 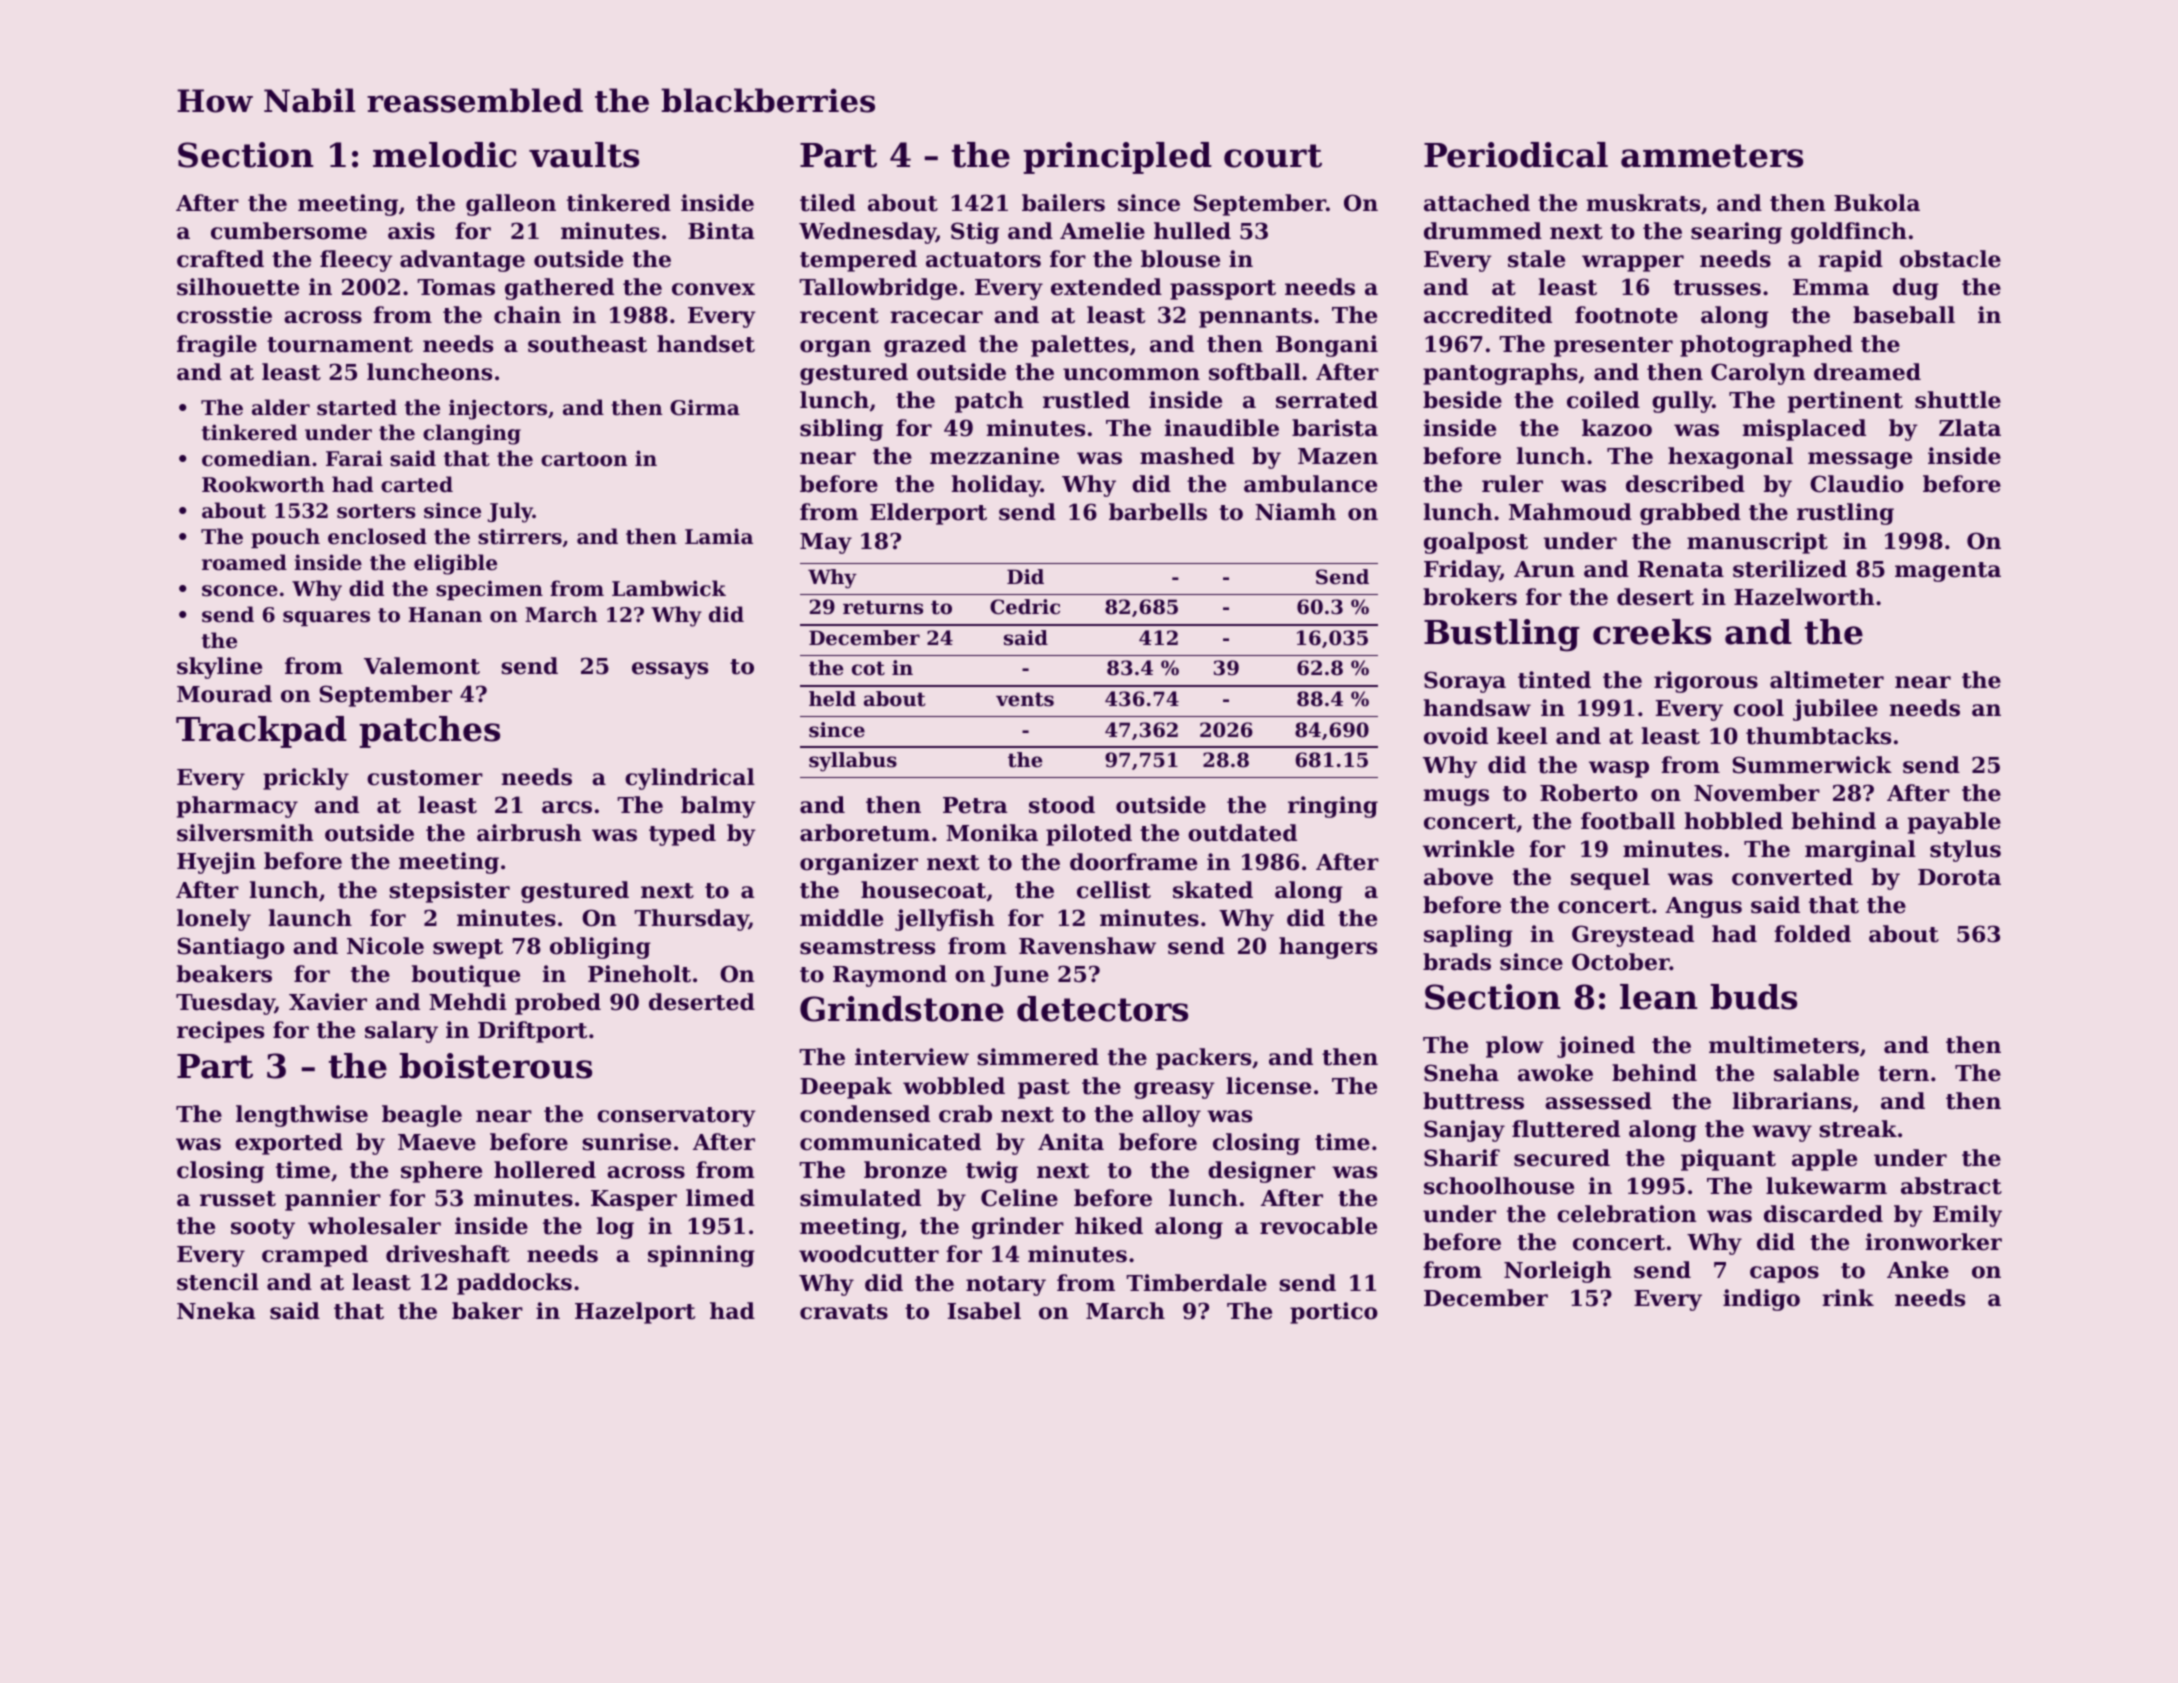 What do you see at coordinates (1685, 484) in the document?
I see `described` at bounding box center [1685, 484].
